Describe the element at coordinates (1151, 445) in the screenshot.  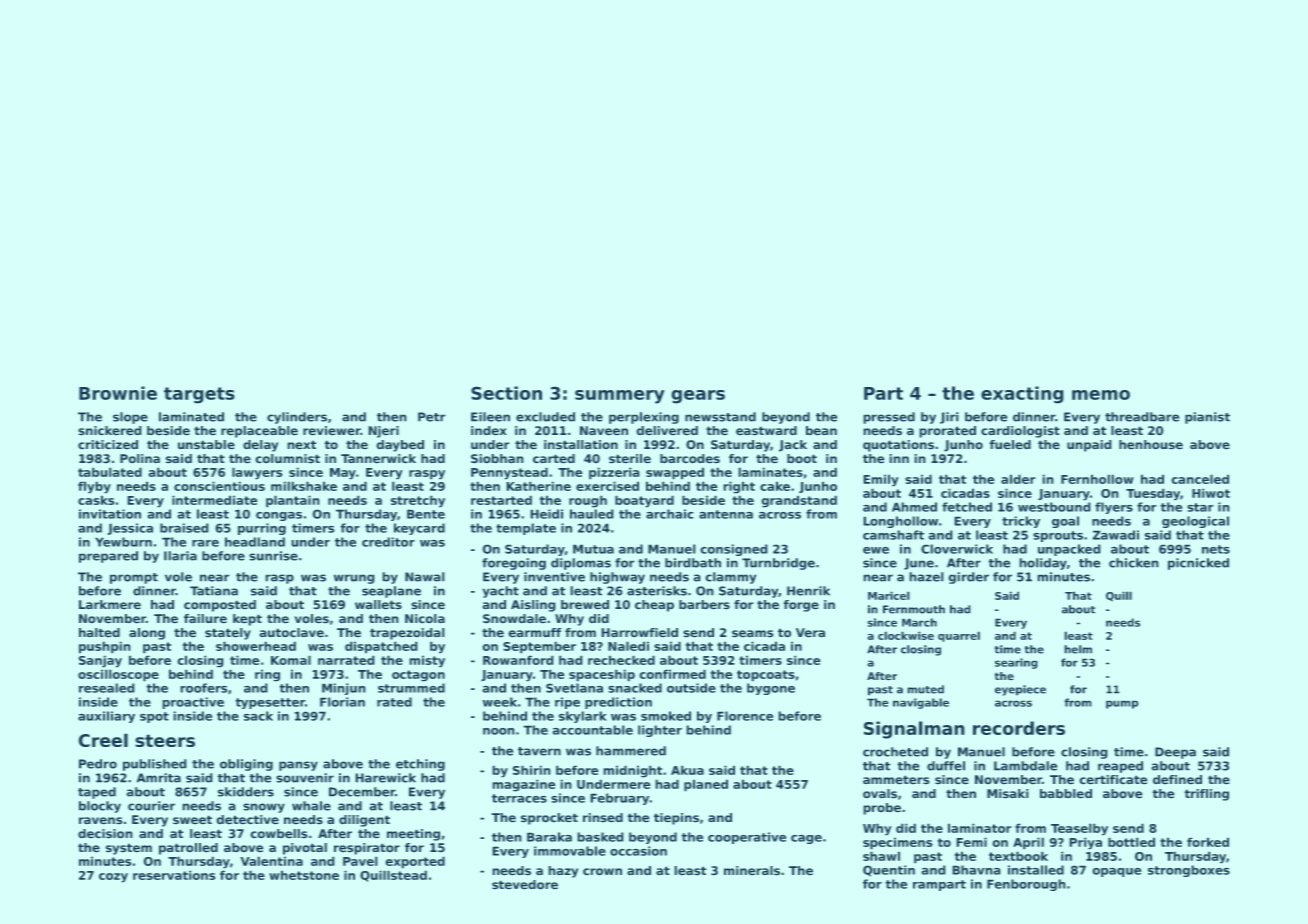
I see `henhouse` at that location.
